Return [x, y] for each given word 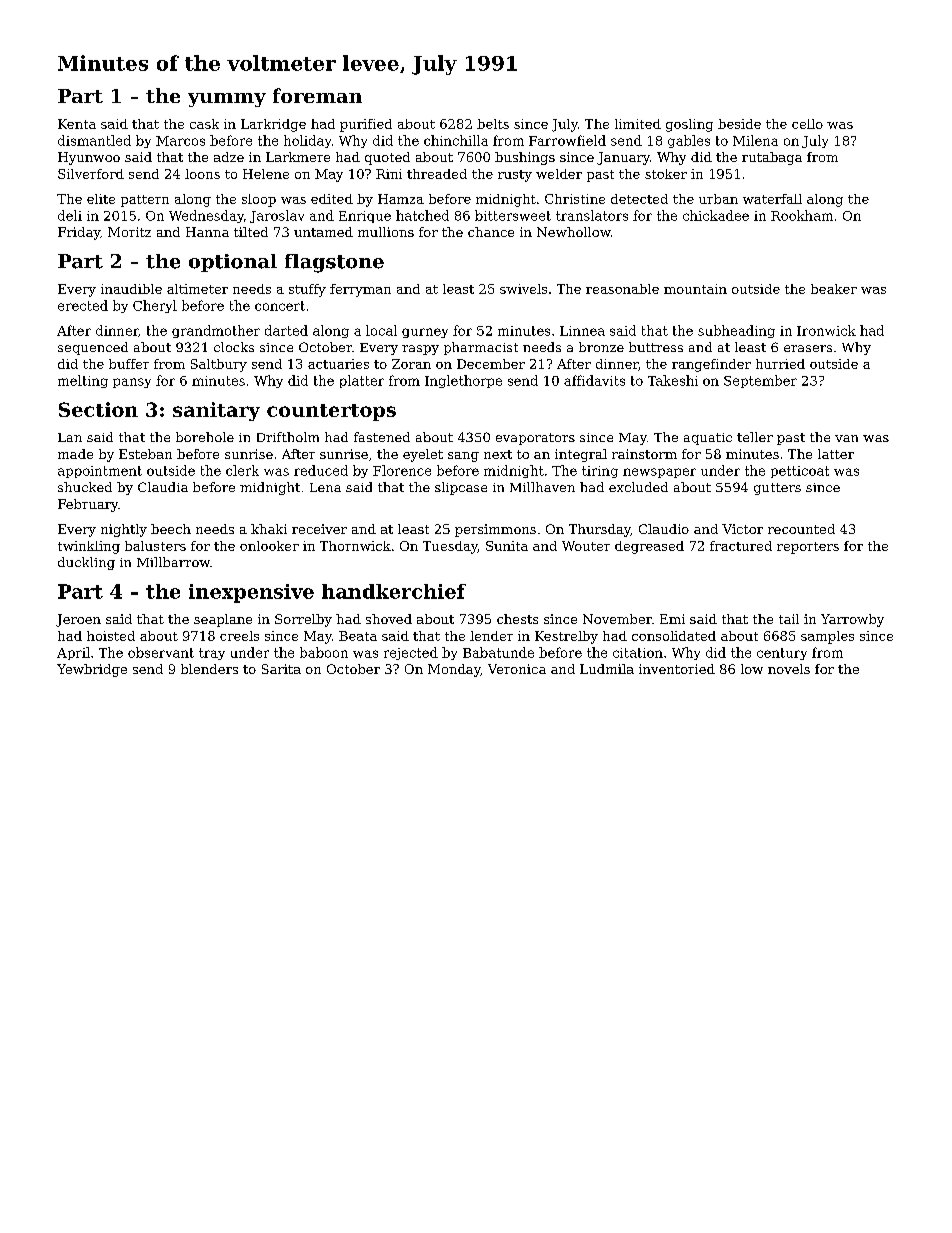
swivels [523, 289]
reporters [808, 548]
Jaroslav [277, 216]
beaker [834, 289]
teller [755, 437]
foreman [317, 95]
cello [807, 124]
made [75, 454]
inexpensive [251, 593]
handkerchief [394, 591]
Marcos [180, 141]
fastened [382, 437]
